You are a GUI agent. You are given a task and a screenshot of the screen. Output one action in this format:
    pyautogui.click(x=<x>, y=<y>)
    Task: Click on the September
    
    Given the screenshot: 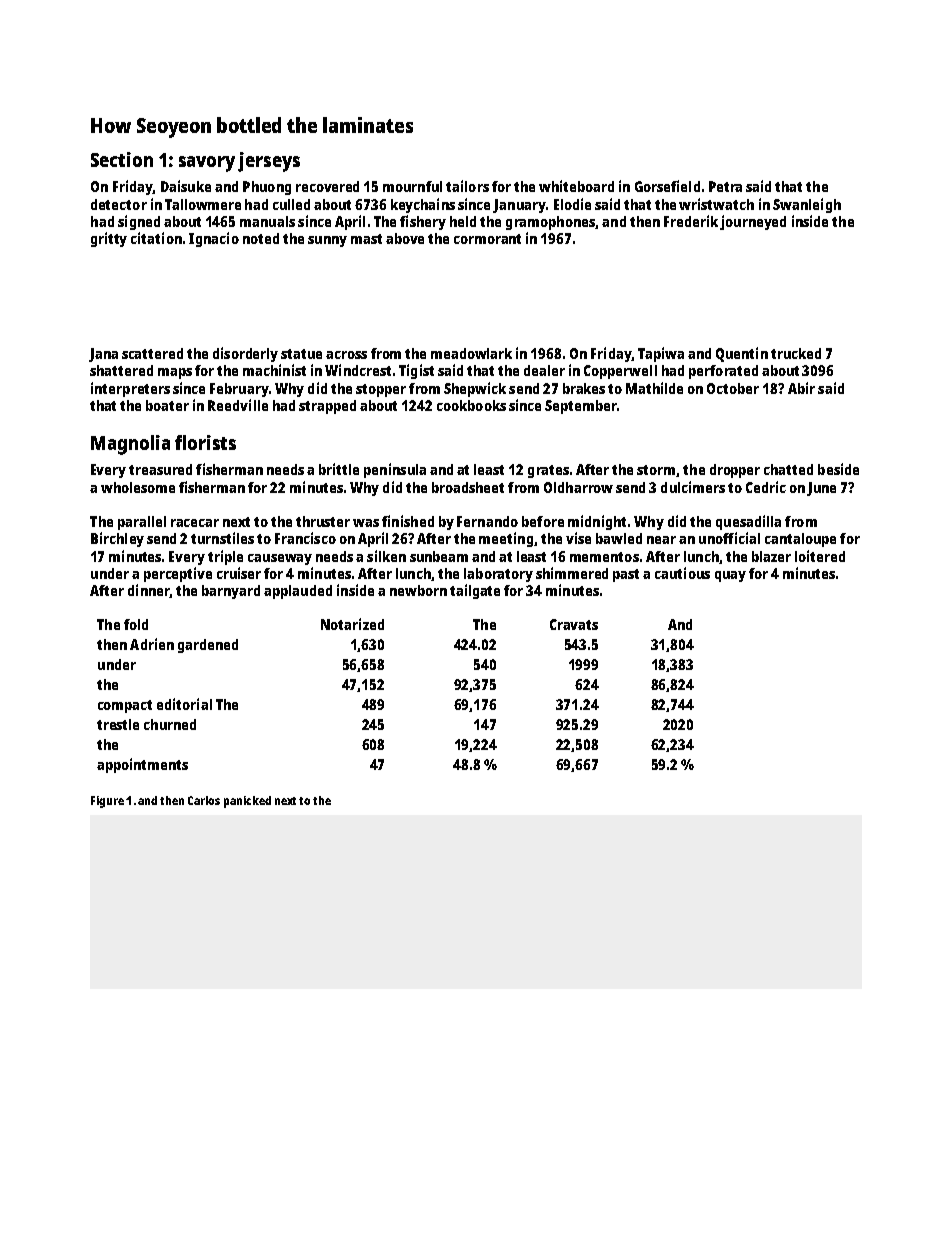 What is the action you would take?
    pyautogui.click(x=581, y=407)
